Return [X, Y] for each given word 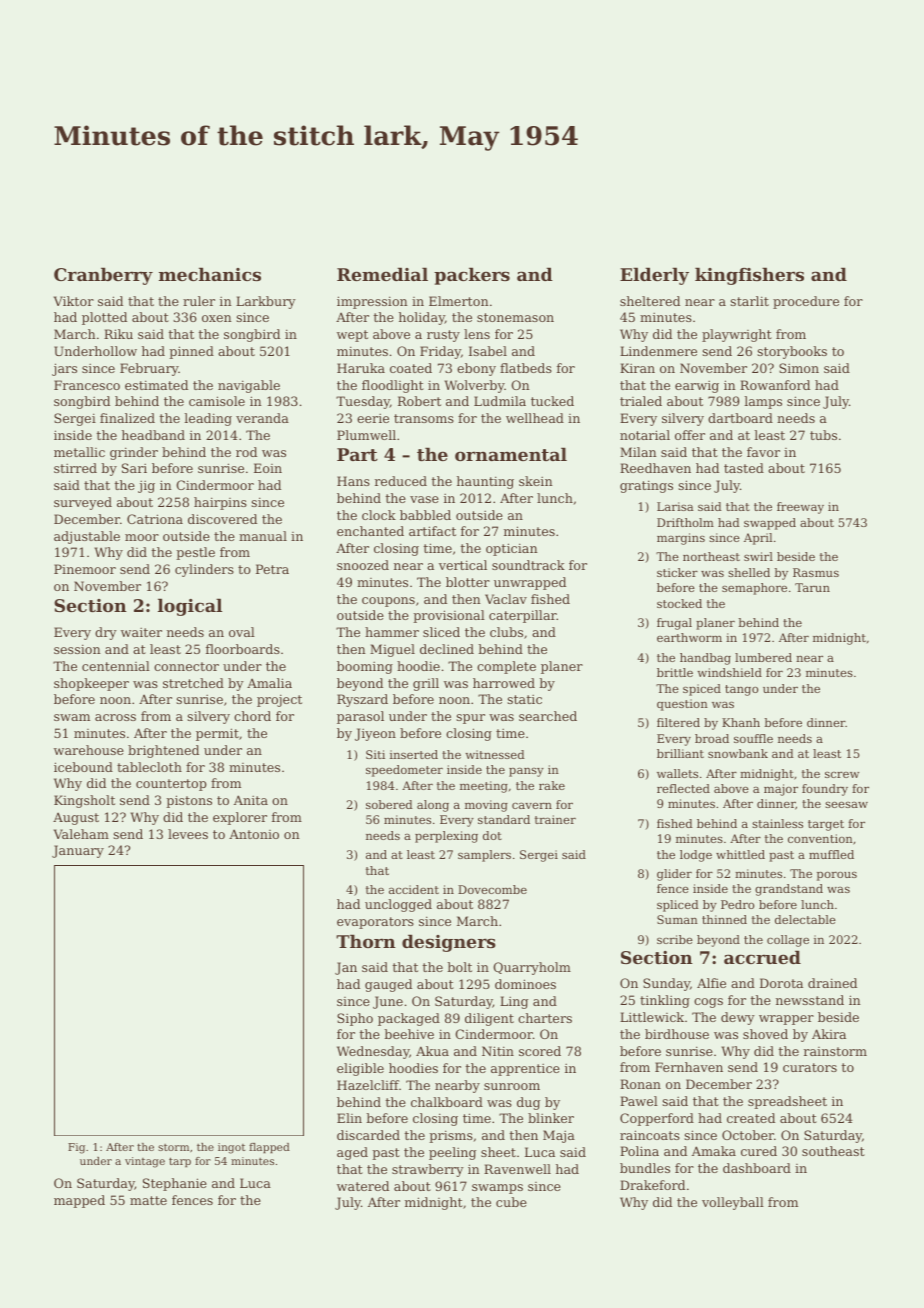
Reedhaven [655, 468]
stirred [75, 468]
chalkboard [447, 1102]
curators [810, 1067]
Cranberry [103, 276]
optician [512, 549]
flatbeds [526, 368]
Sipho [355, 1019]
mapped [79, 1201]
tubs [823, 435]
